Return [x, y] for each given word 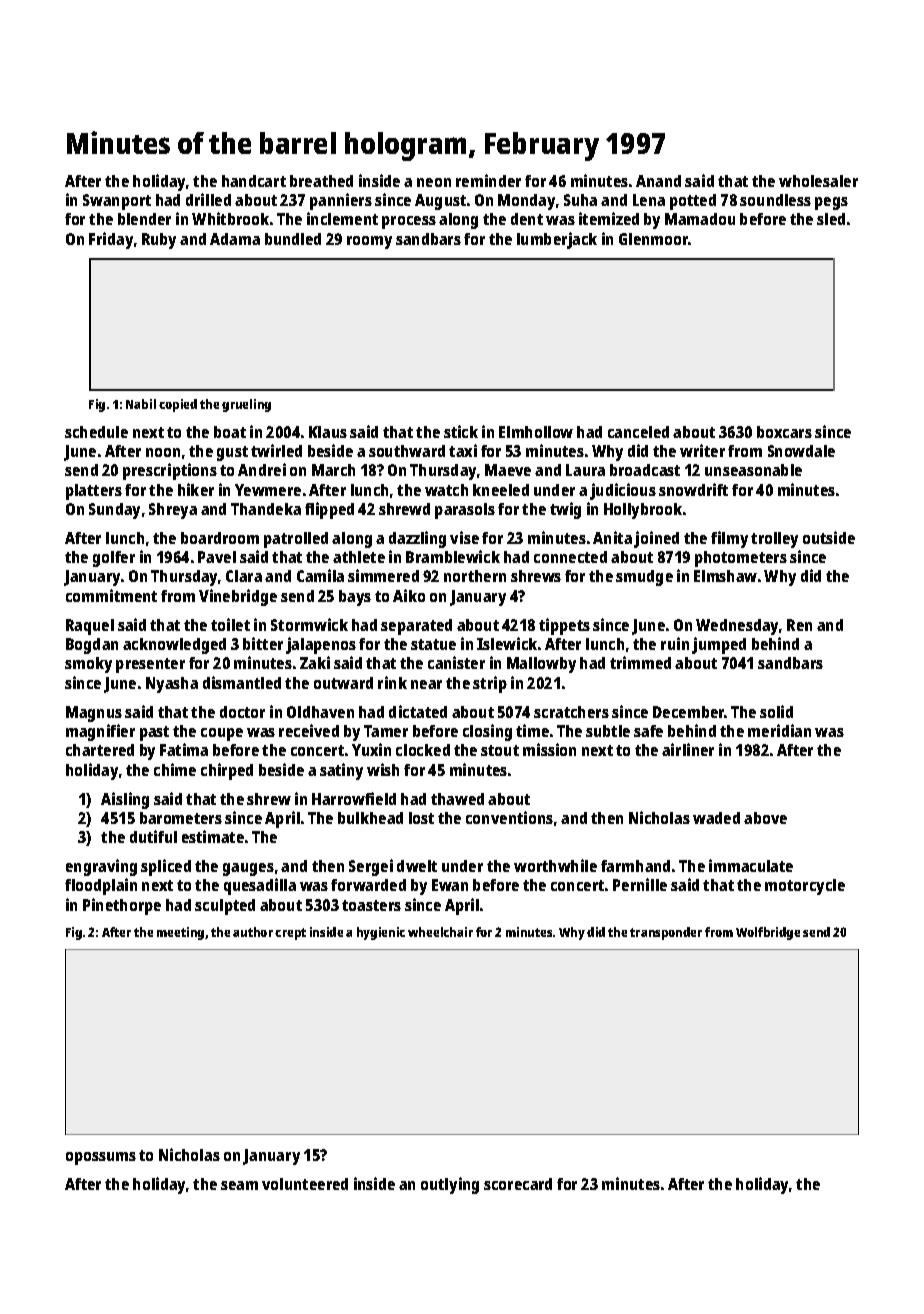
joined [656, 539]
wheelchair [440, 932]
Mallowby [541, 665]
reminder [488, 180]
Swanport [117, 202]
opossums [101, 1158]
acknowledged [174, 646]
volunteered [305, 1184]
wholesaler [818, 181]
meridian [779, 730]
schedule [96, 432]
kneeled [501, 490]
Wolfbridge [768, 933]
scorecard [518, 1184]
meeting [180, 933]
